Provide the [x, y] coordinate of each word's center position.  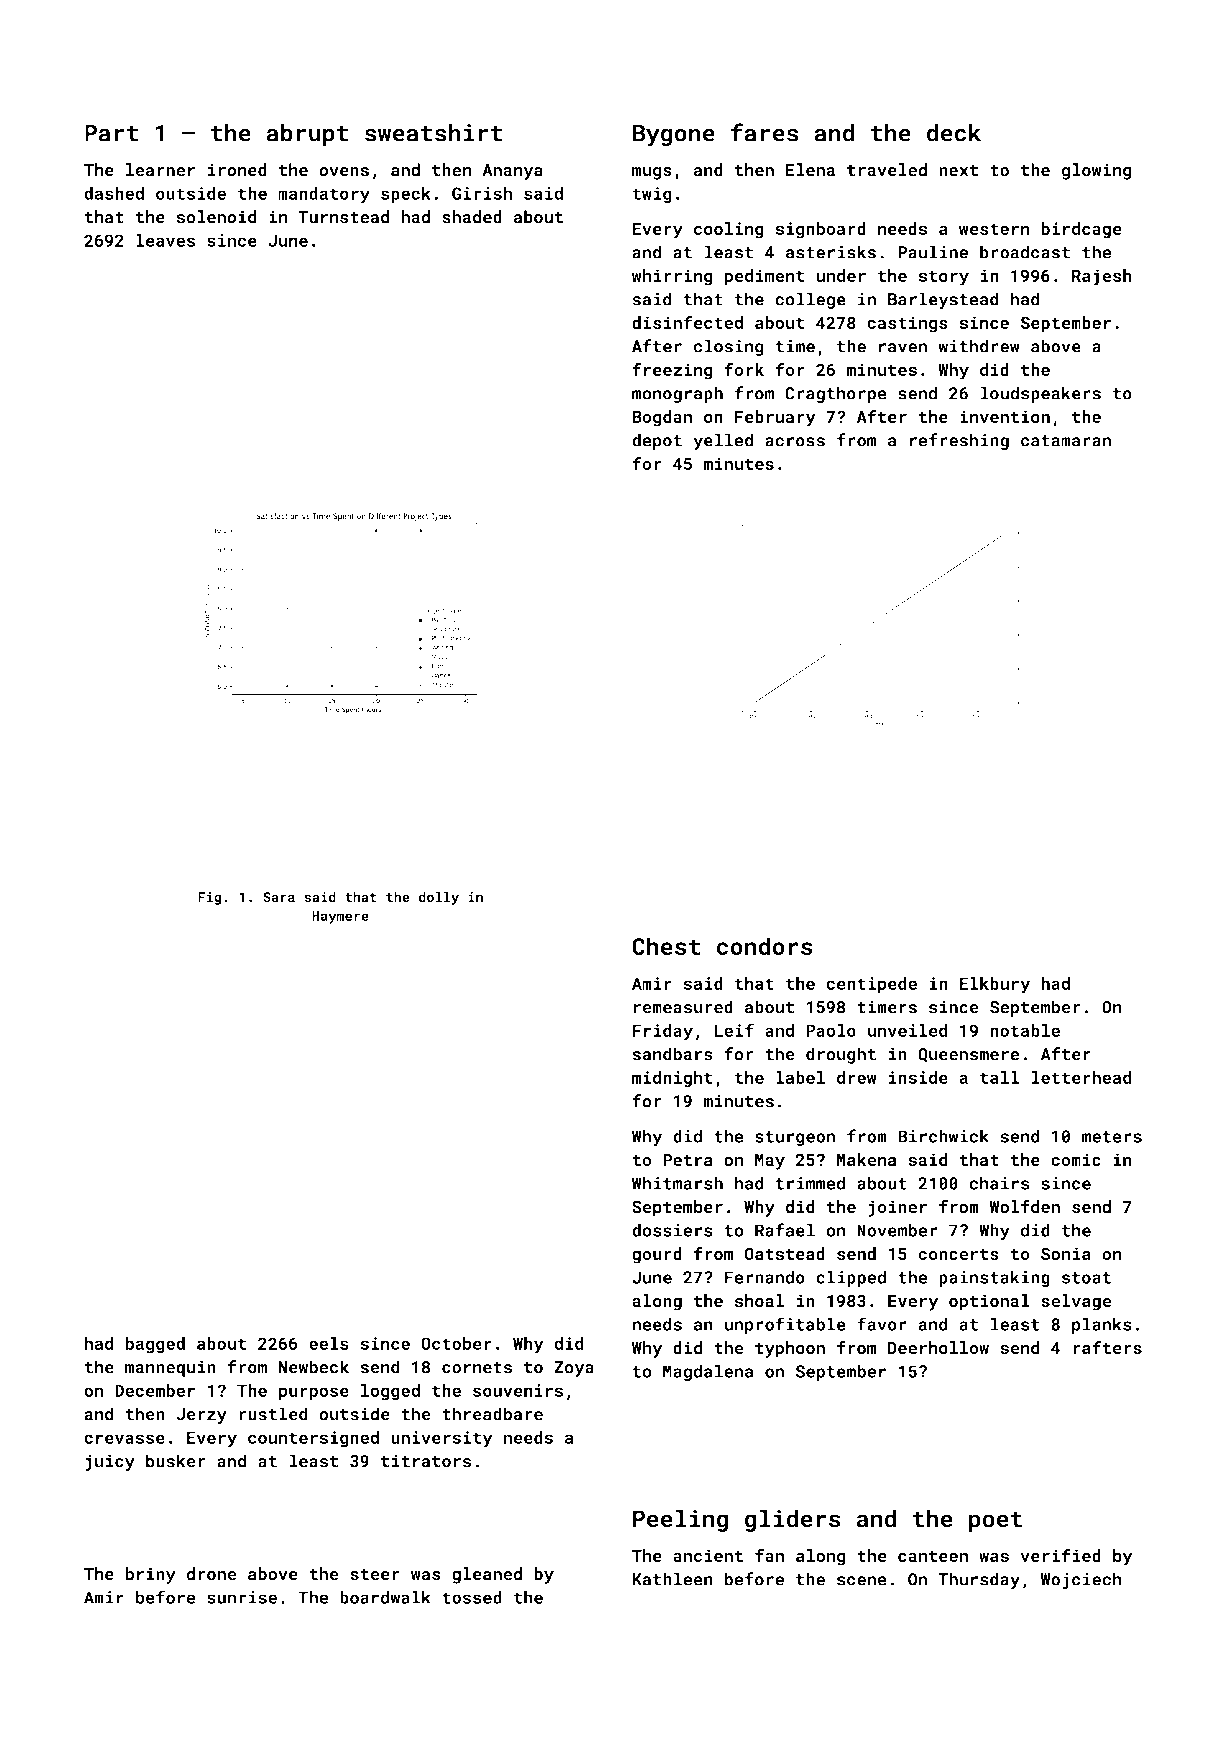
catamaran [1066, 441]
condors [765, 946]
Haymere [340, 917]
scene [862, 1581]
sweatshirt [433, 132]
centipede [871, 985]
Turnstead [343, 217]
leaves [165, 240]
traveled [887, 170]
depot [657, 441]
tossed [472, 1597]
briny [150, 1575]
